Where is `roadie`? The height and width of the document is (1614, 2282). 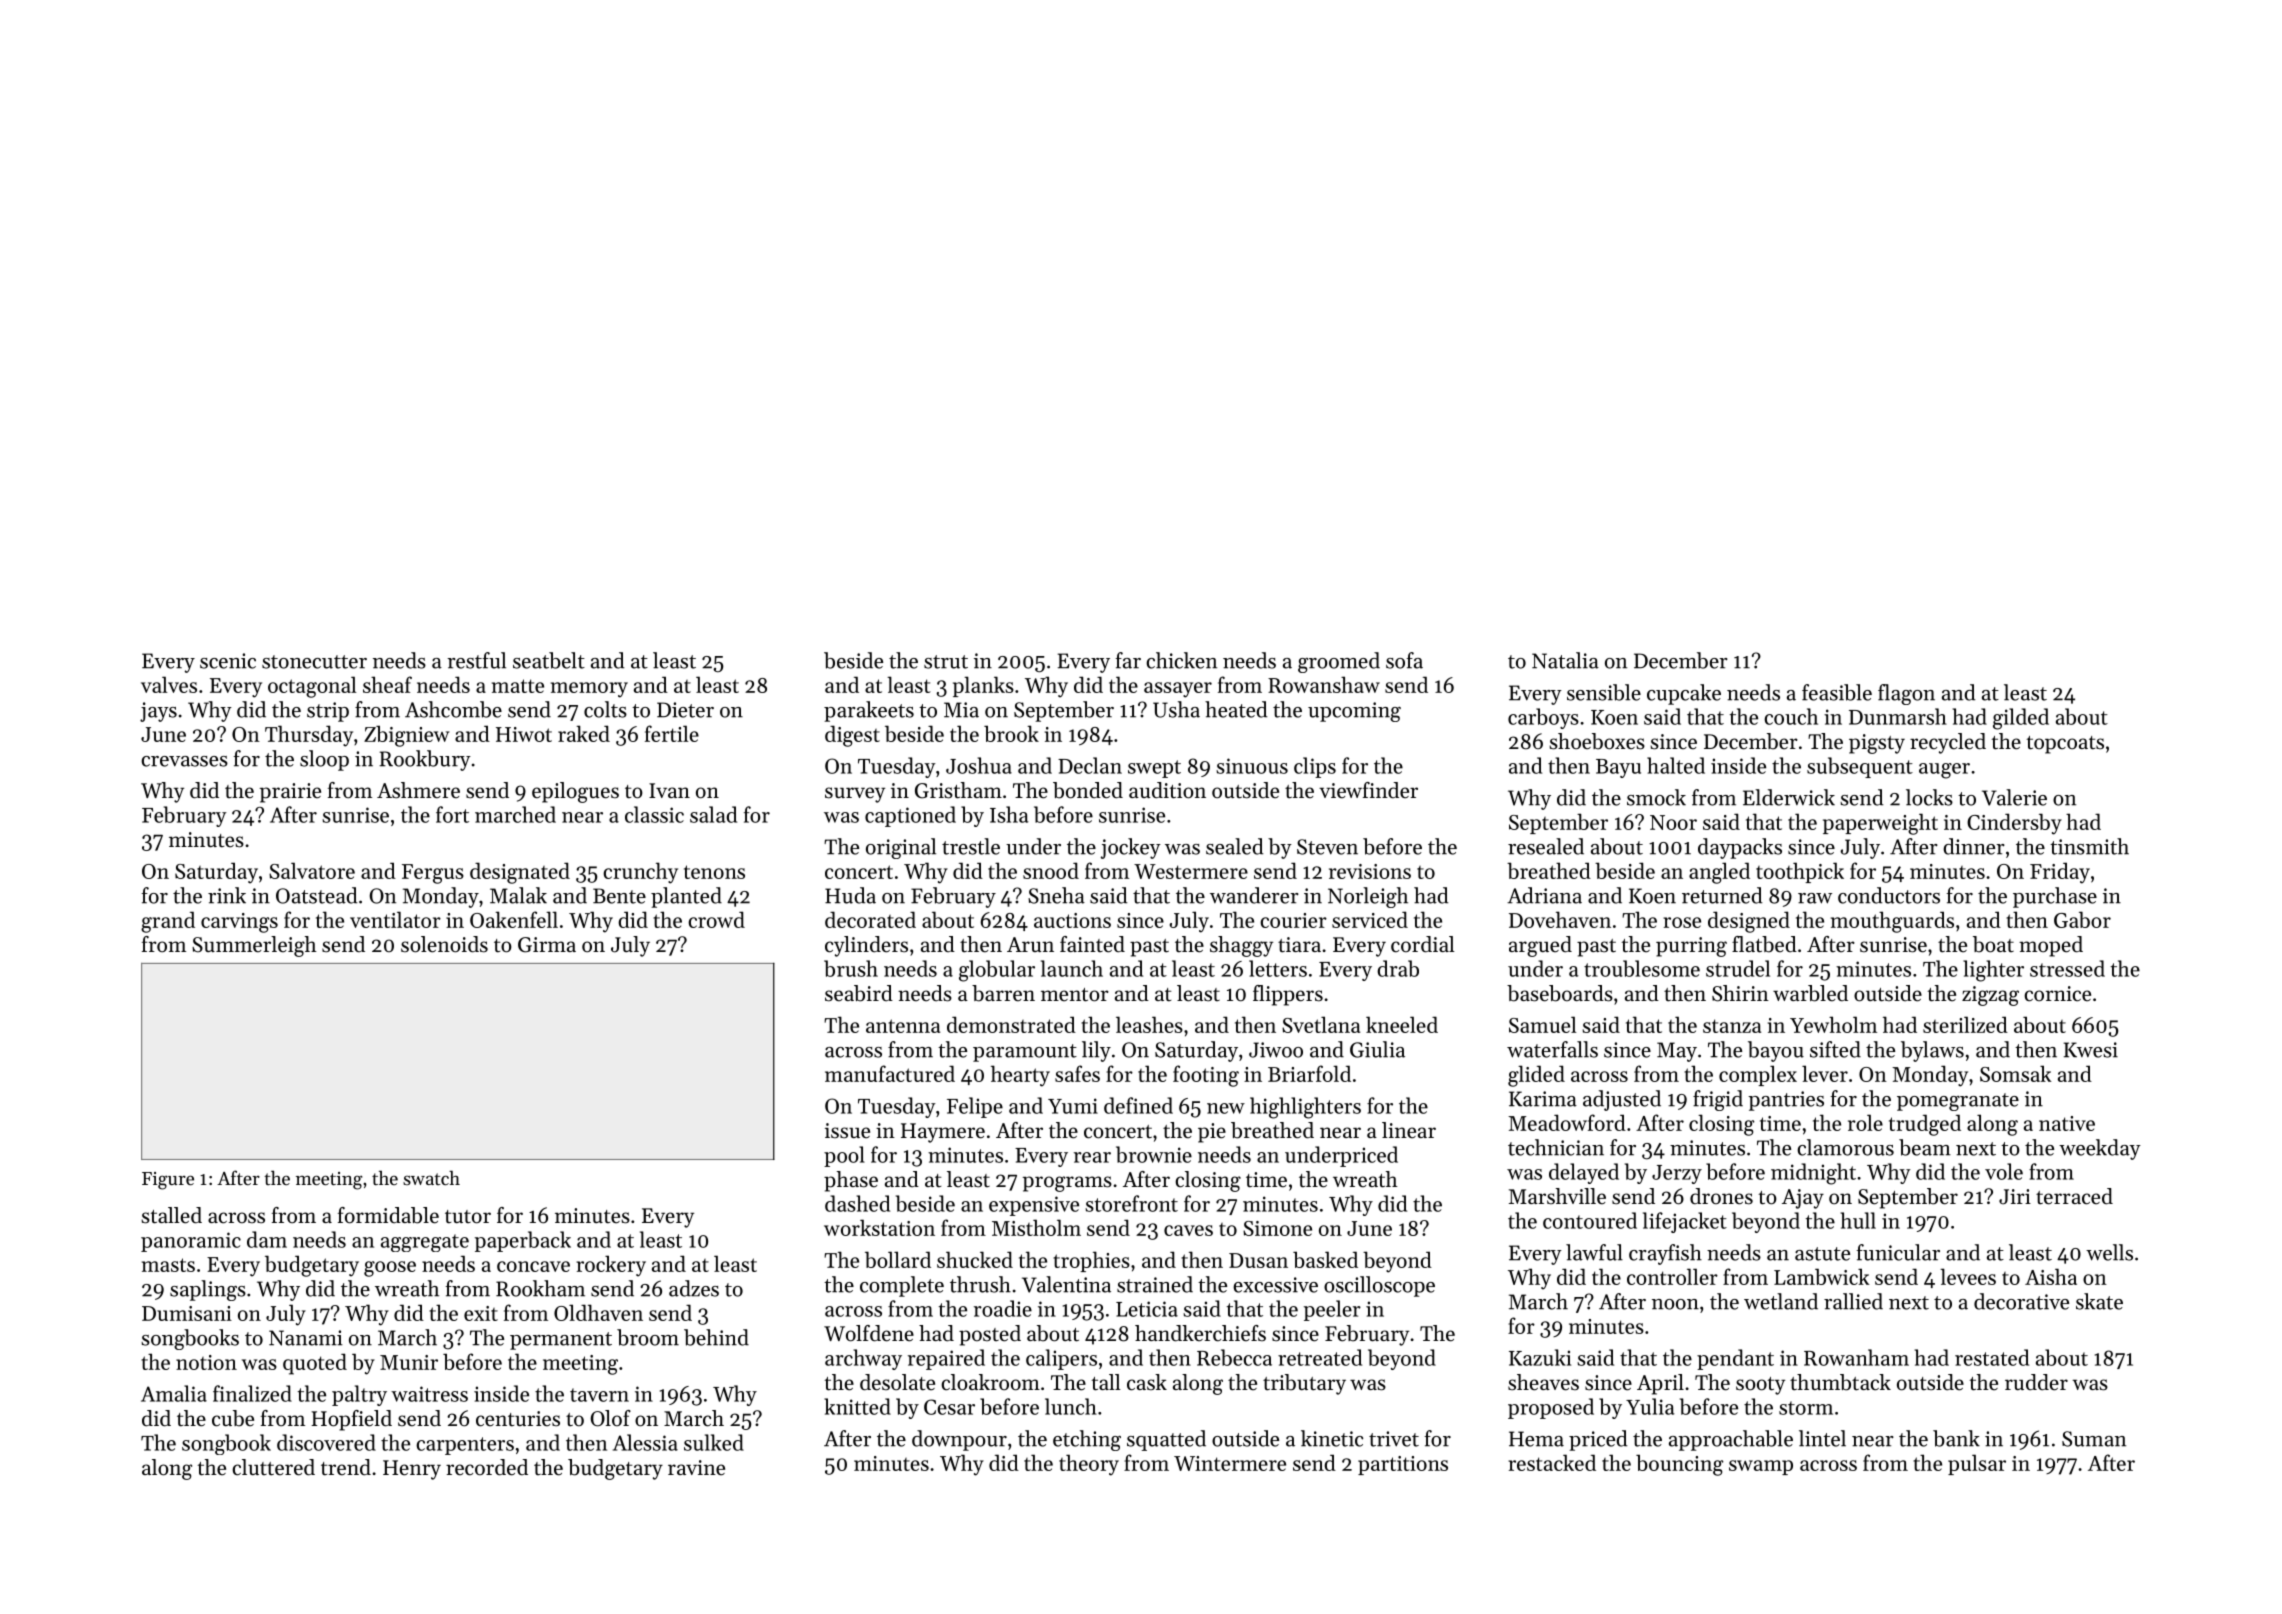 roadie is located at coordinates (1003, 1308).
